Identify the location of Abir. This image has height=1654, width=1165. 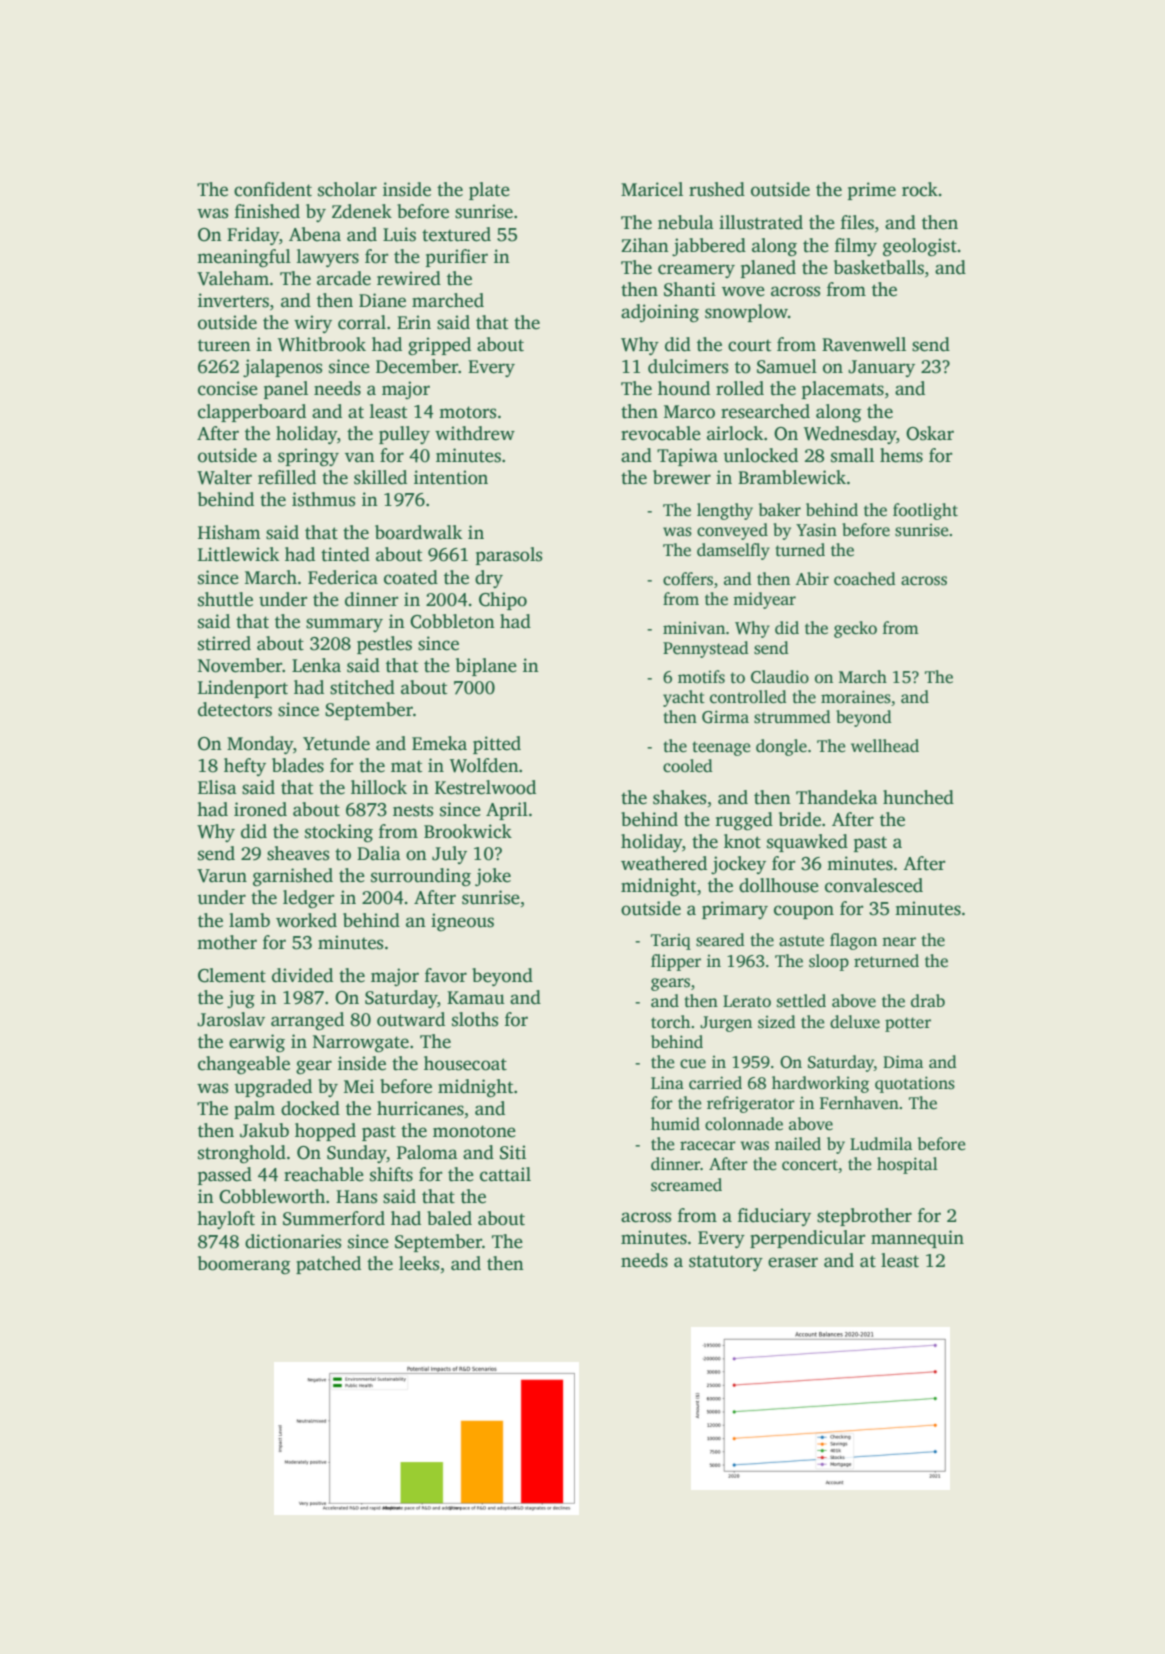
(812, 578).
